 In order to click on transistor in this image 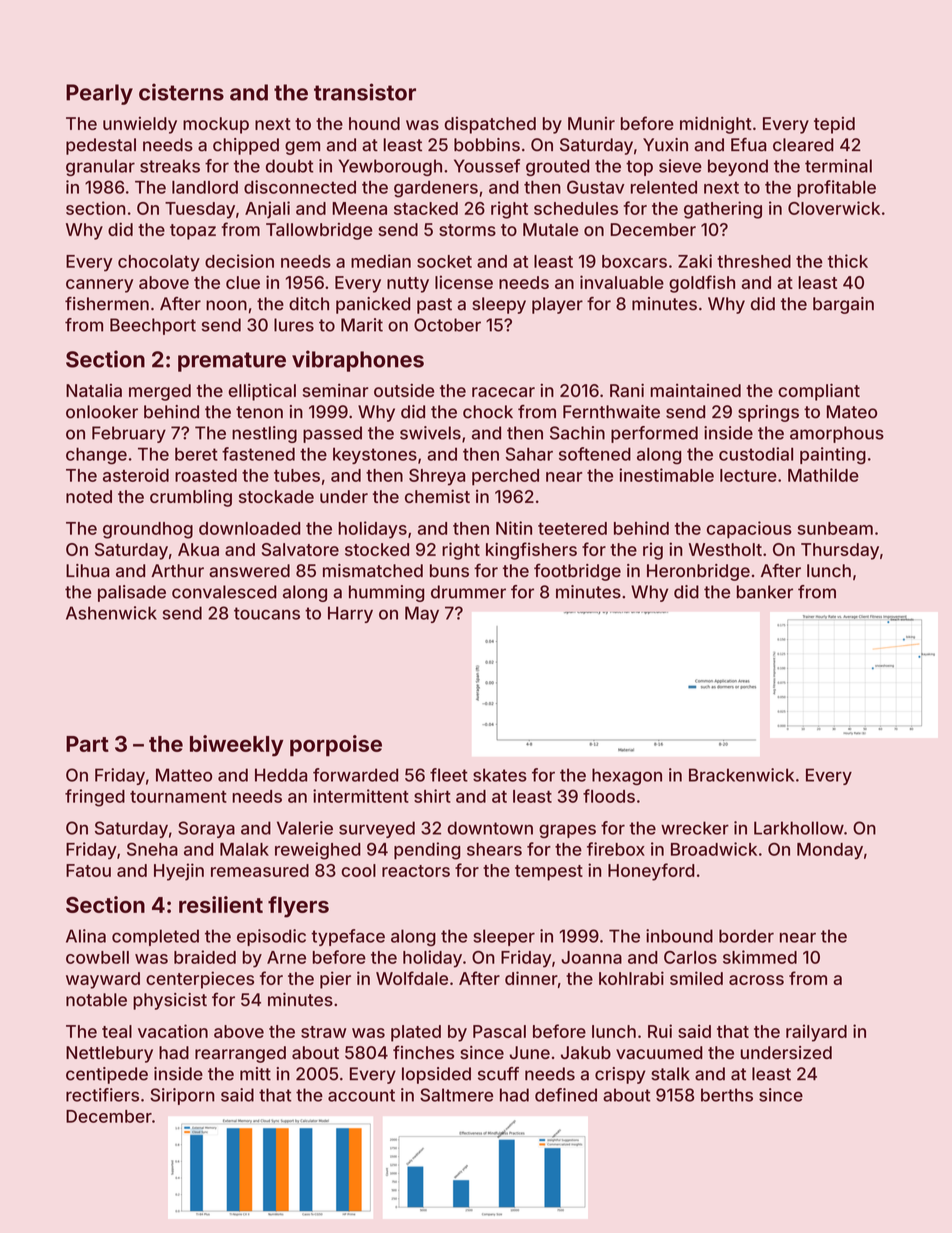, I will do `click(365, 92)`.
